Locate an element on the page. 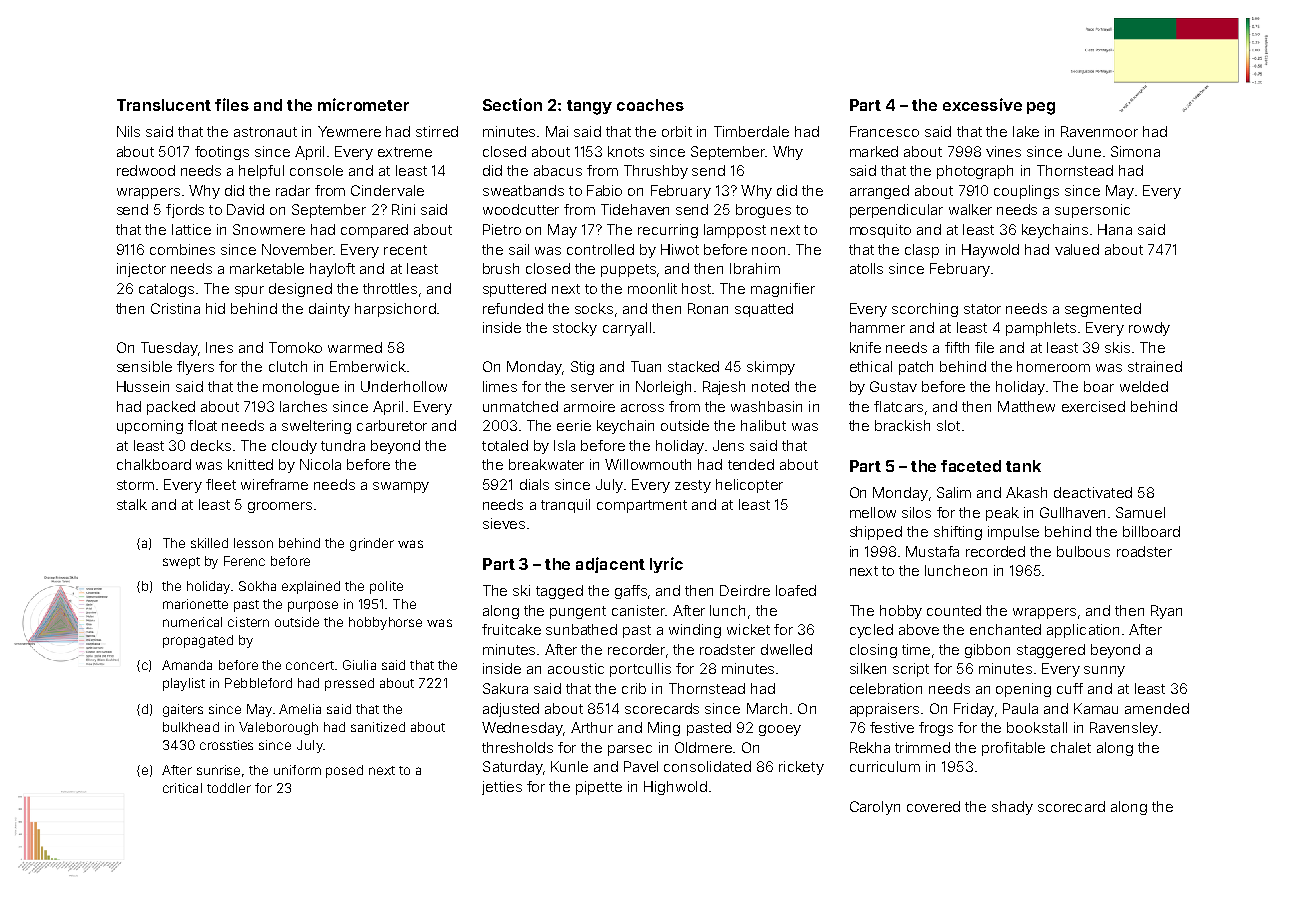  squatted is located at coordinates (764, 310).
